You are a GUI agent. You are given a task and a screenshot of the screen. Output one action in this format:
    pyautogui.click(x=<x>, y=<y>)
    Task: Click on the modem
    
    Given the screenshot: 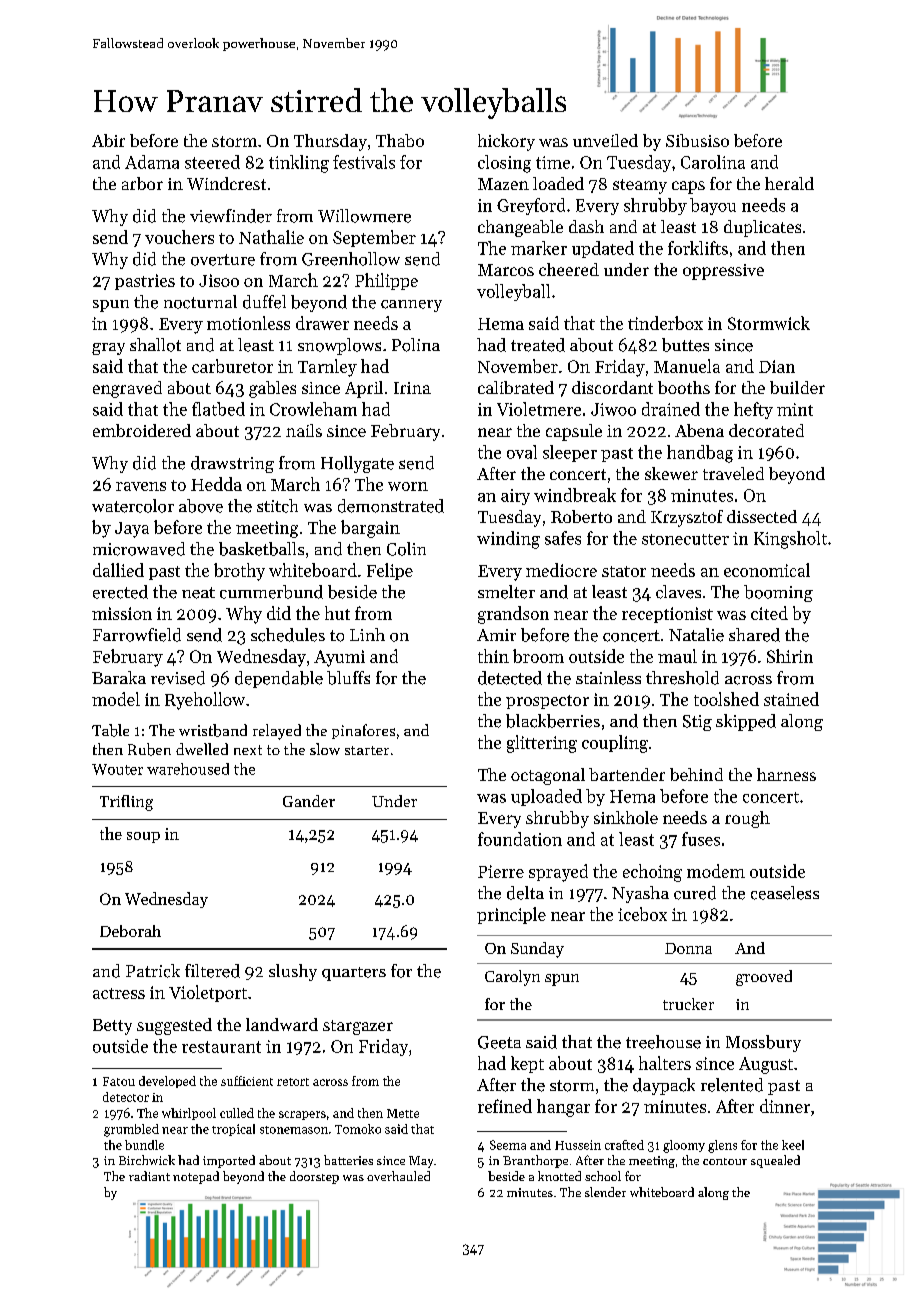 What is the action you would take?
    pyautogui.click(x=716, y=871)
